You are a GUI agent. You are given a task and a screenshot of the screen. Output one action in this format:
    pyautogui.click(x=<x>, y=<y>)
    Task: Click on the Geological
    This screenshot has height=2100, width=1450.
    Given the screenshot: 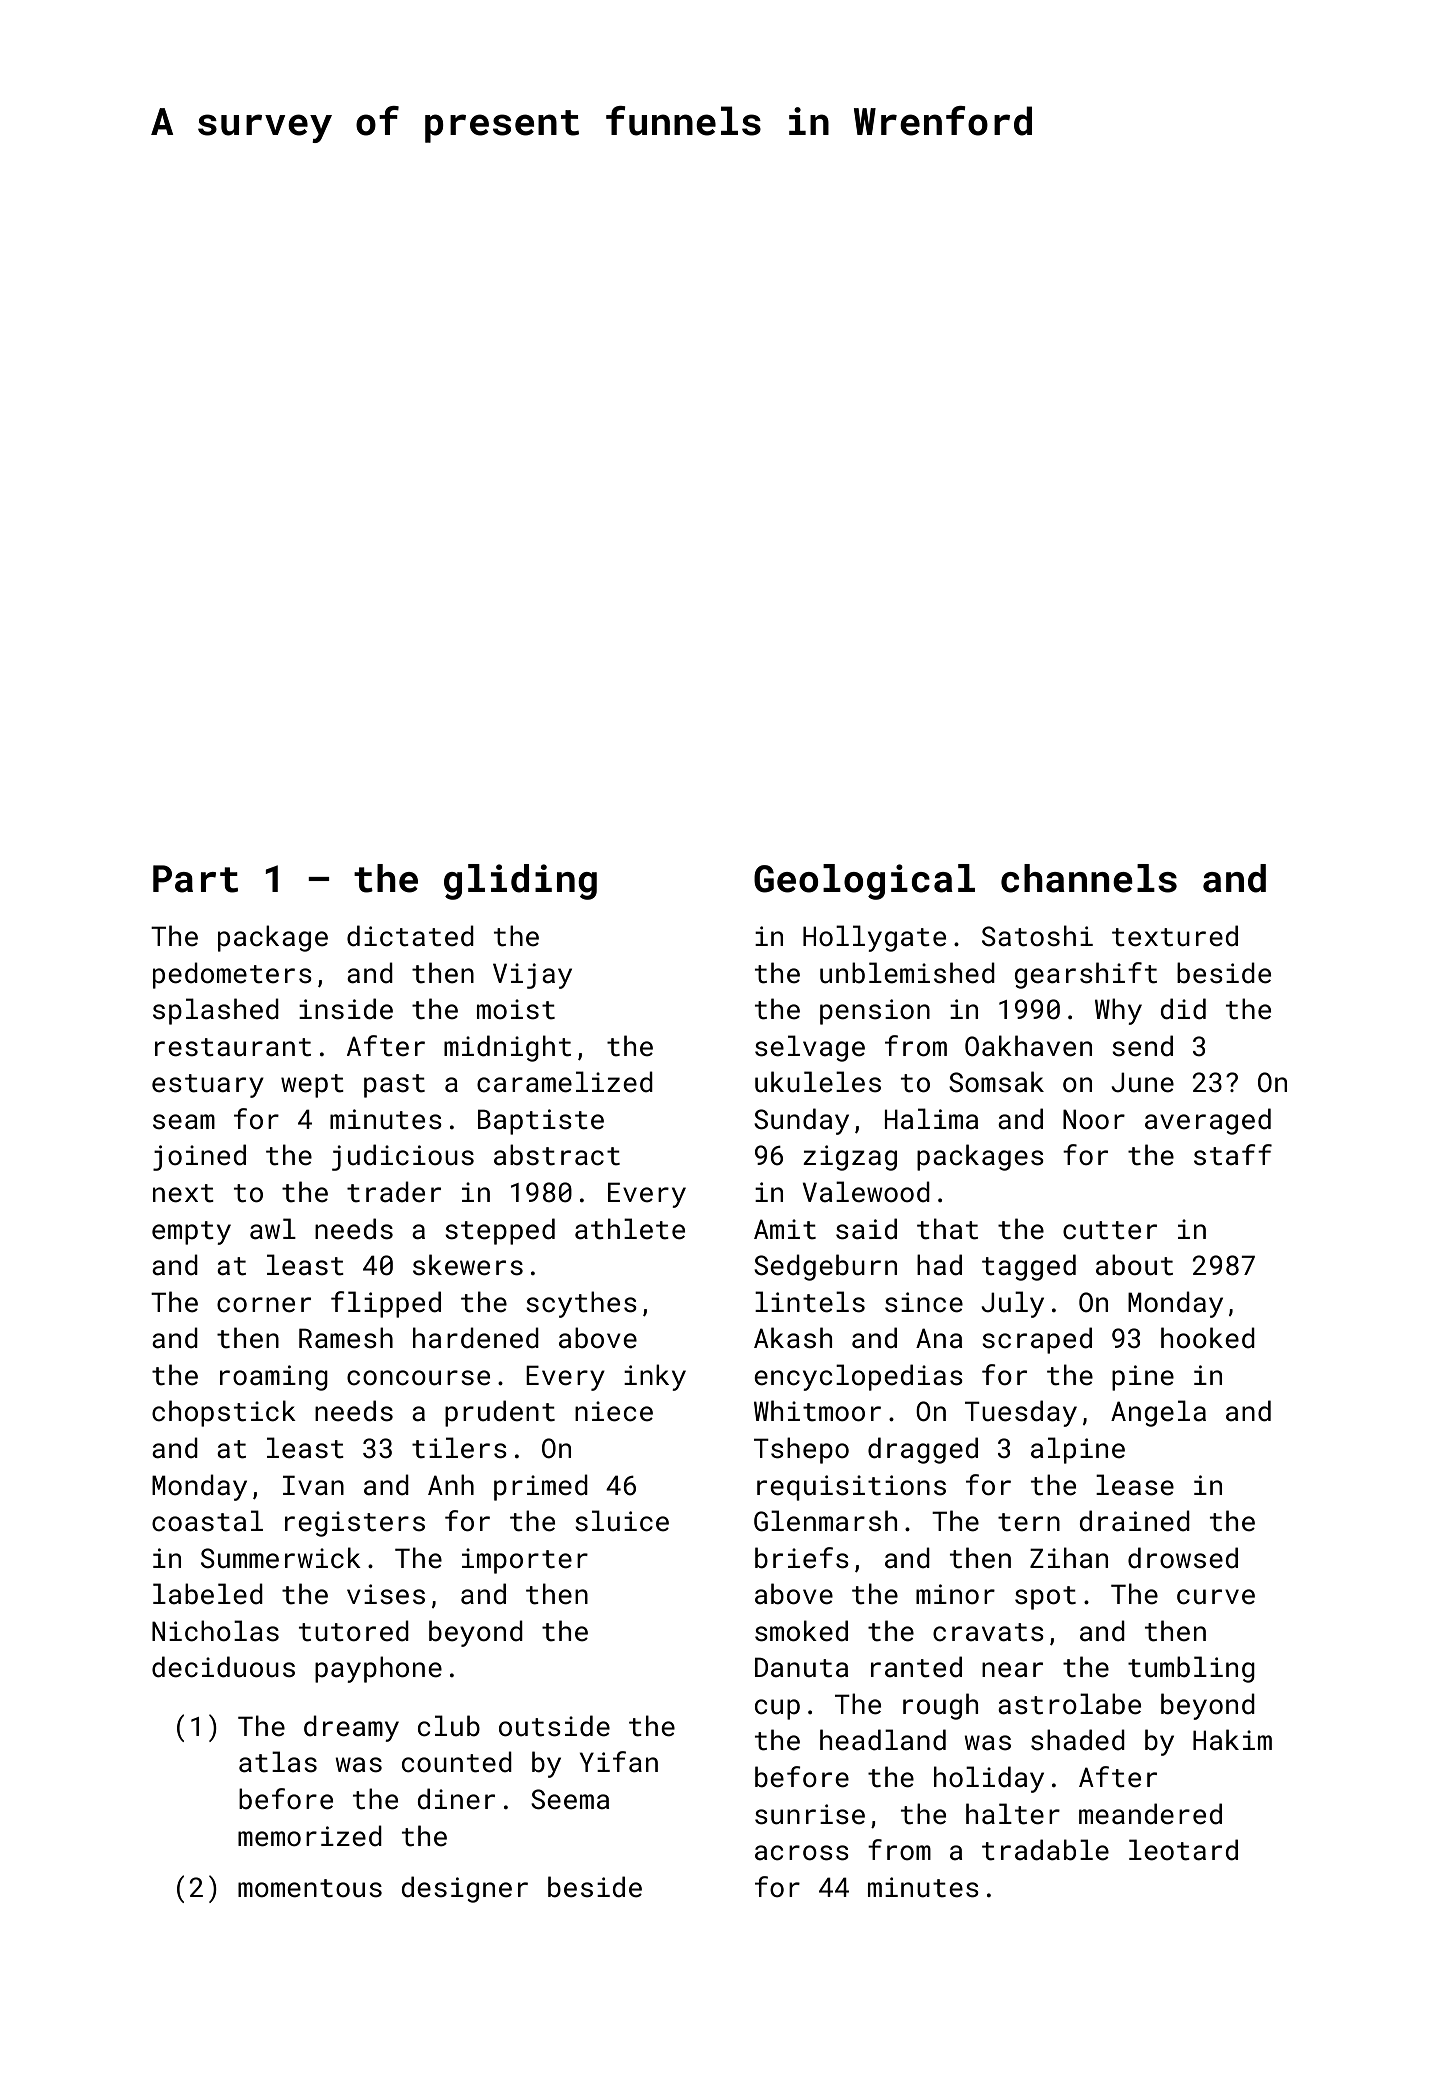 What is the action you would take?
    pyautogui.click(x=864, y=882)
